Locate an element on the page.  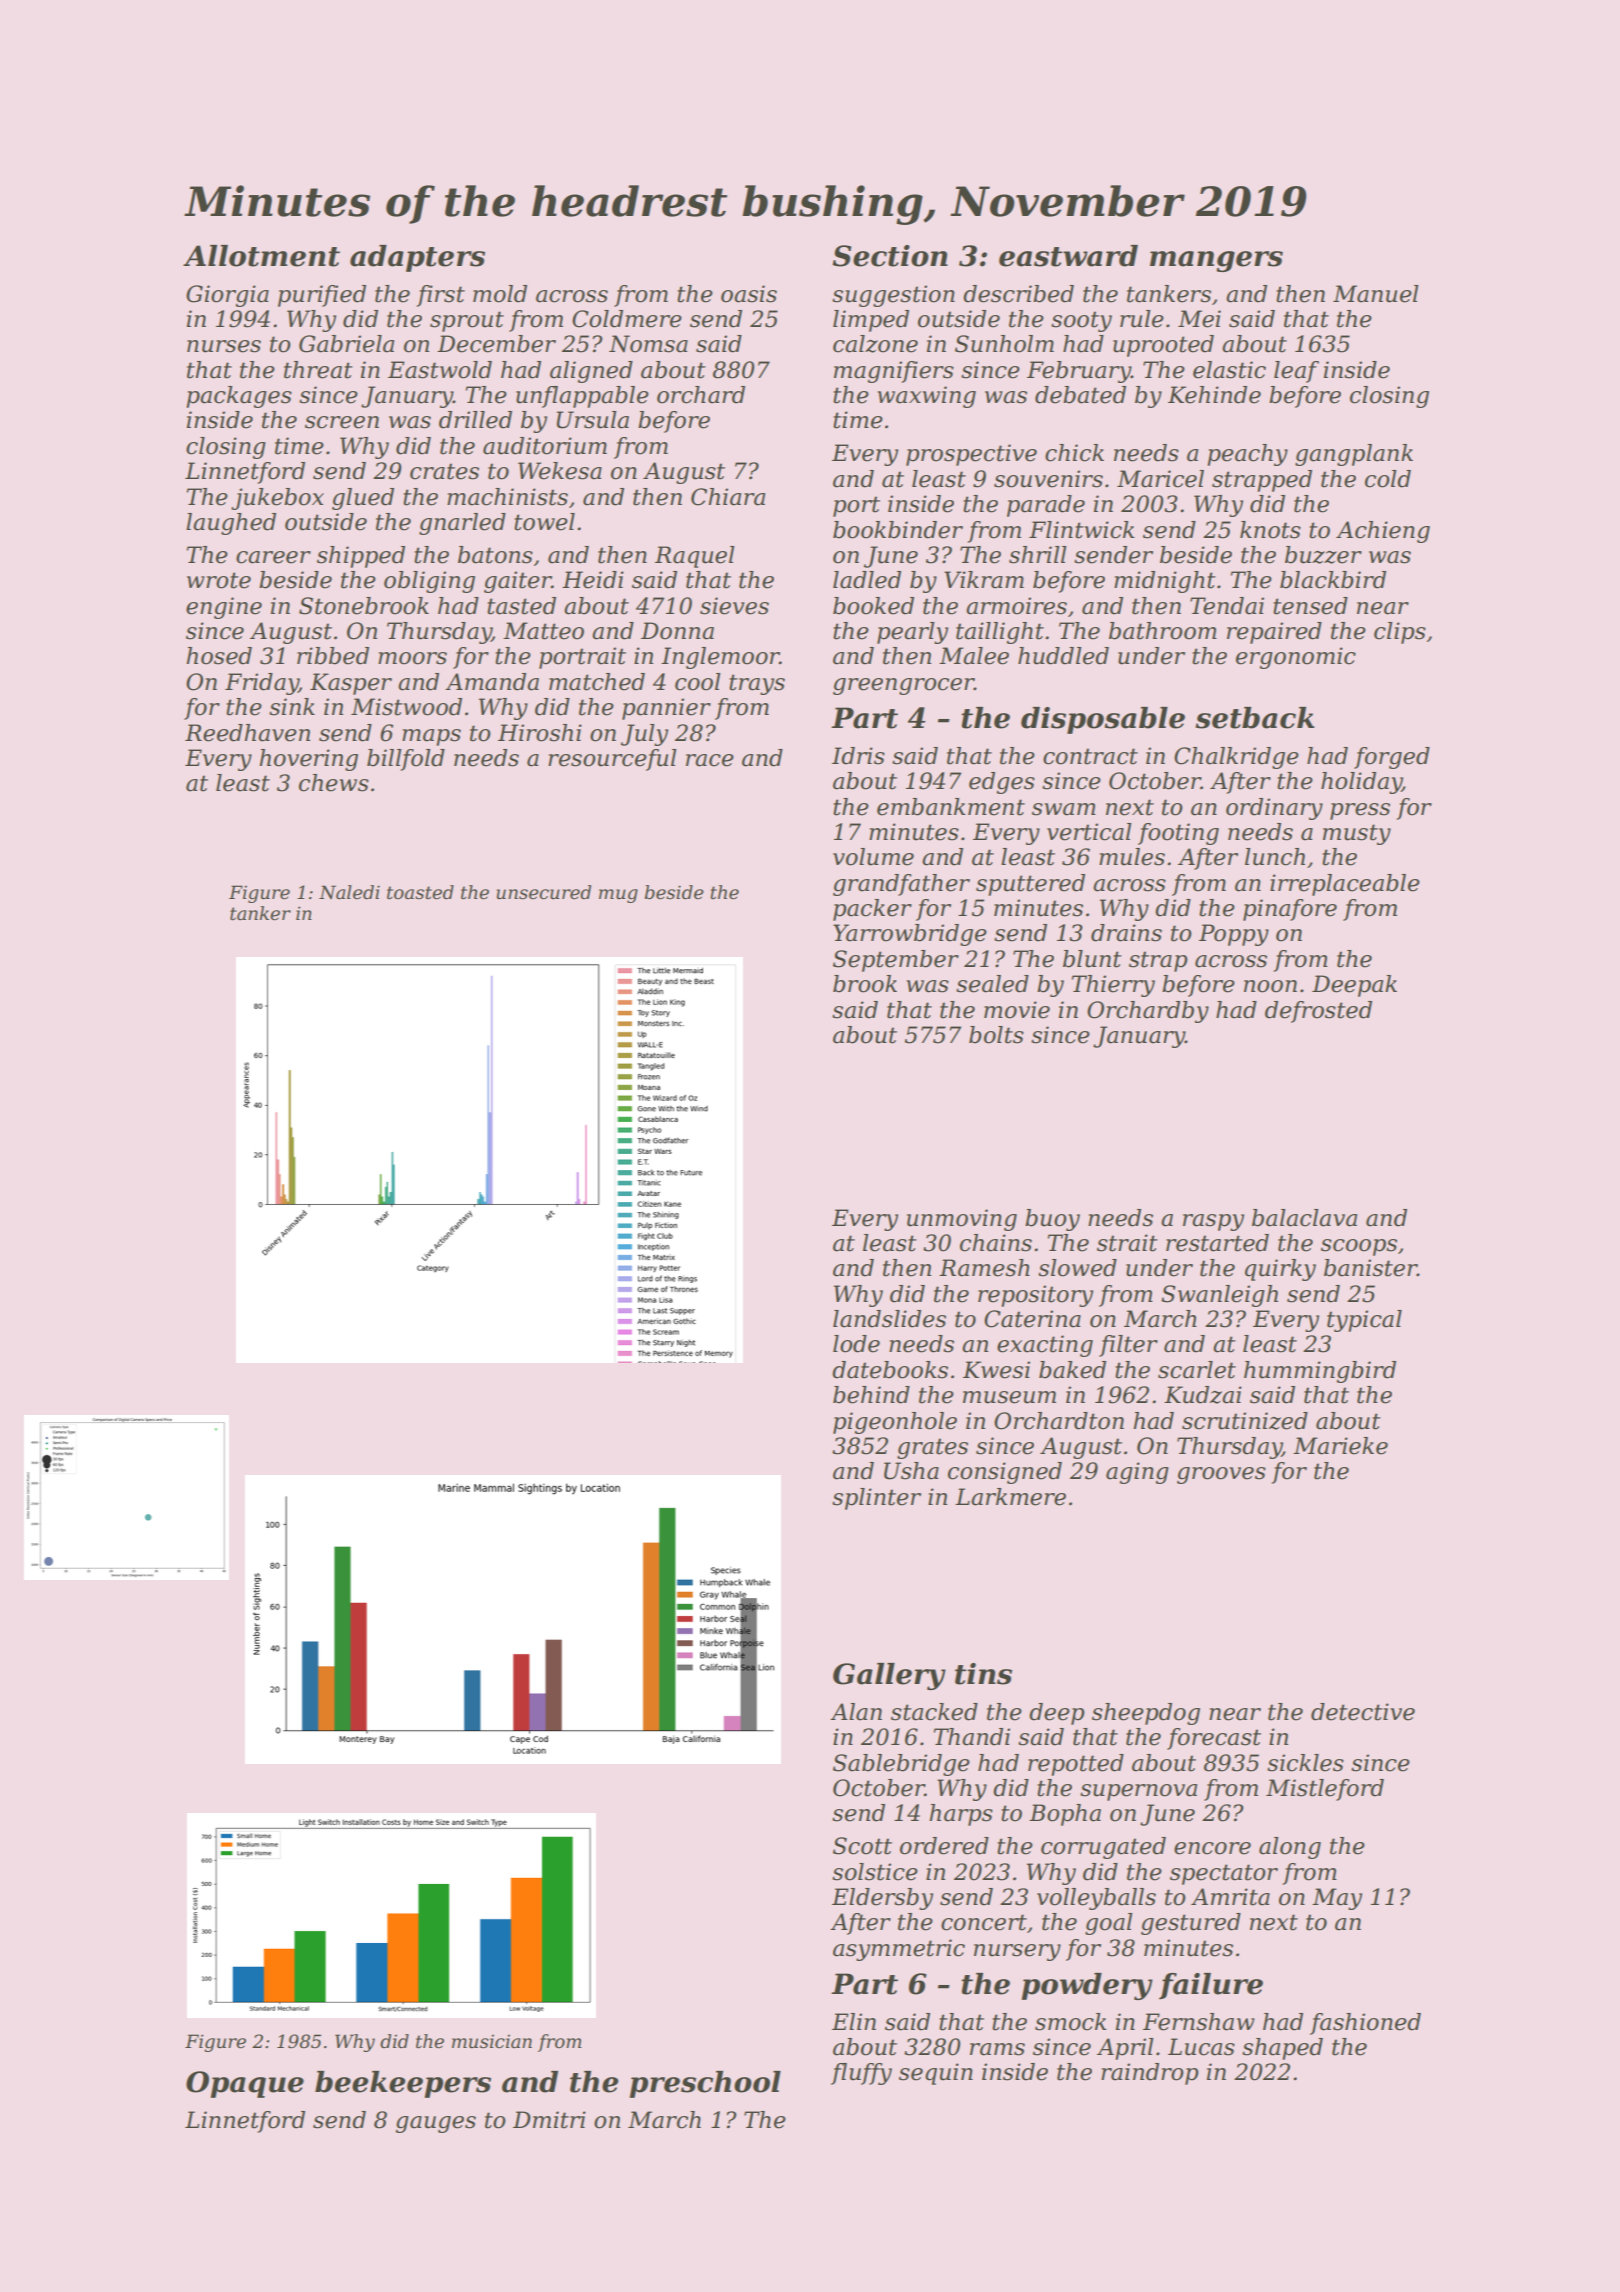
Thierry is located at coordinates (1113, 986).
